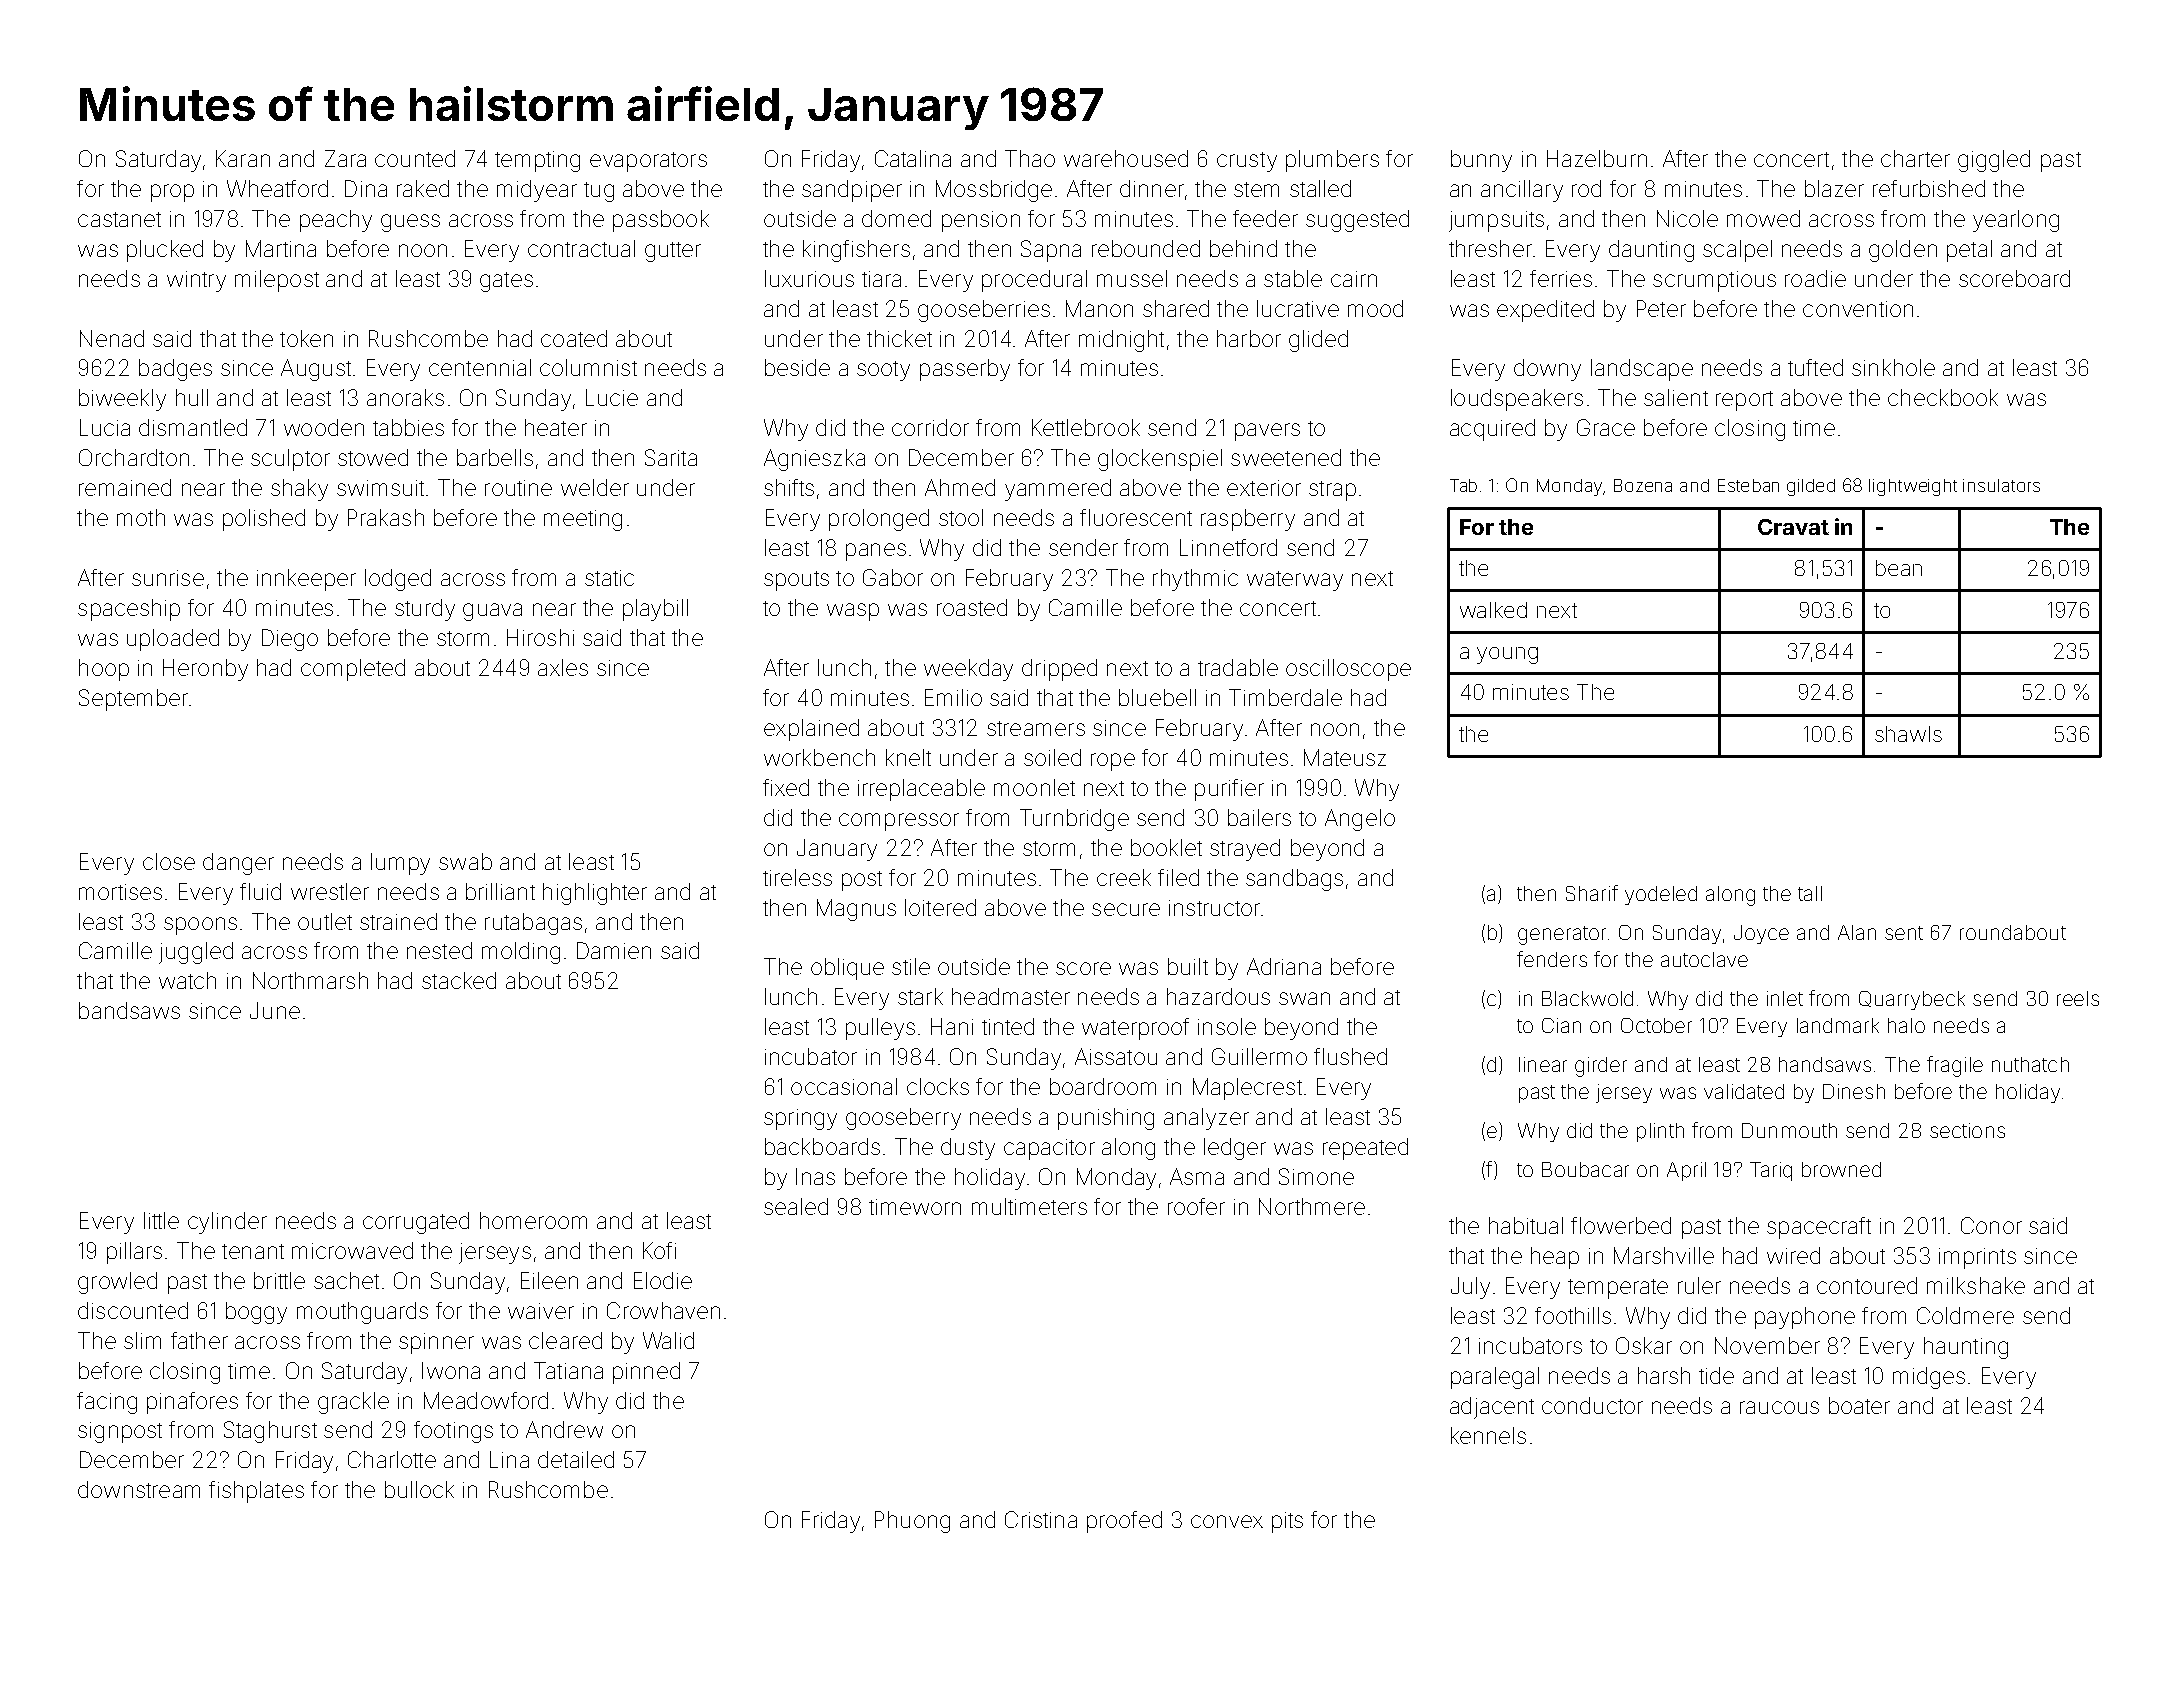  Describe the element at coordinates (1994, 161) in the screenshot. I see `giggled` at that location.
